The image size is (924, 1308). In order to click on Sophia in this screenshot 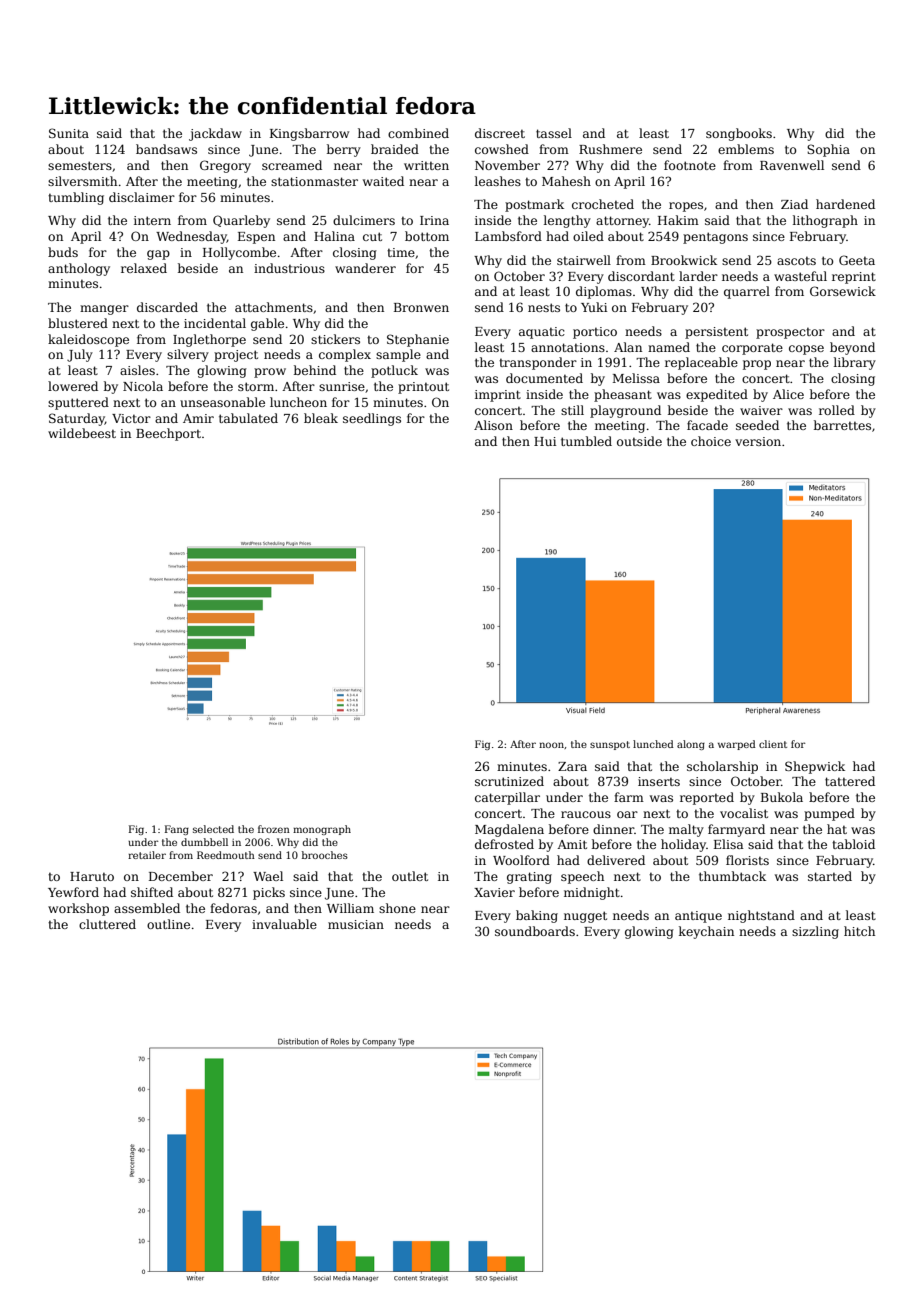, I will do `click(828, 150)`.
